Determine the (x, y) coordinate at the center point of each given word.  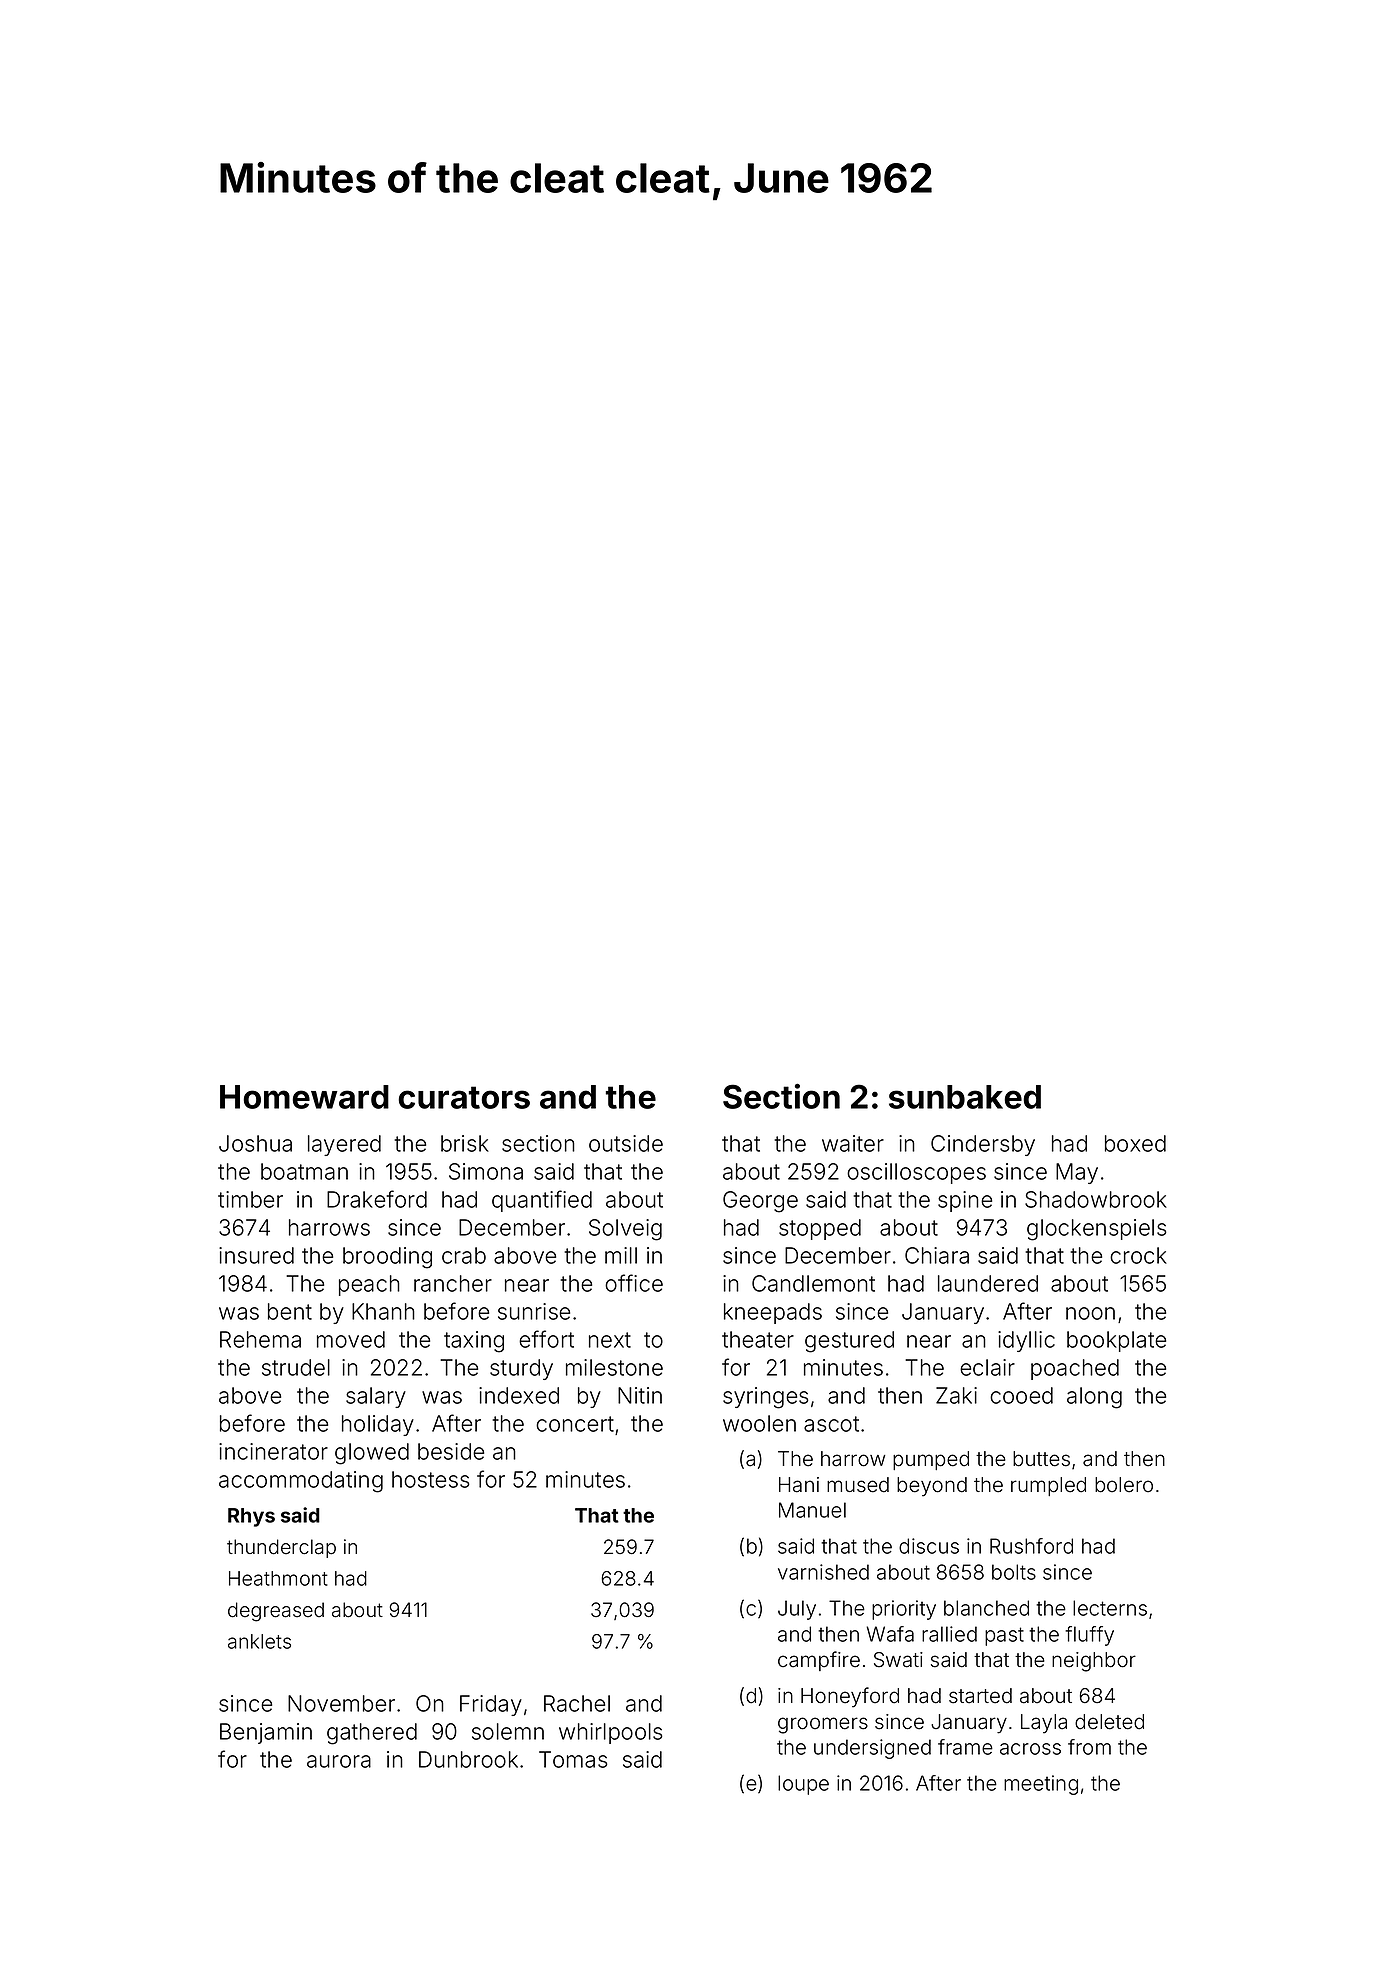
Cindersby (983, 1145)
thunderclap (281, 1548)
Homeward (304, 1097)
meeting (1041, 1785)
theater (758, 1339)
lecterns (1110, 1608)
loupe (803, 1785)
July (797, 1610)
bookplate (1116, 1341)
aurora (339, 1761)
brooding (387, 1258)
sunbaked (965, 1097)
